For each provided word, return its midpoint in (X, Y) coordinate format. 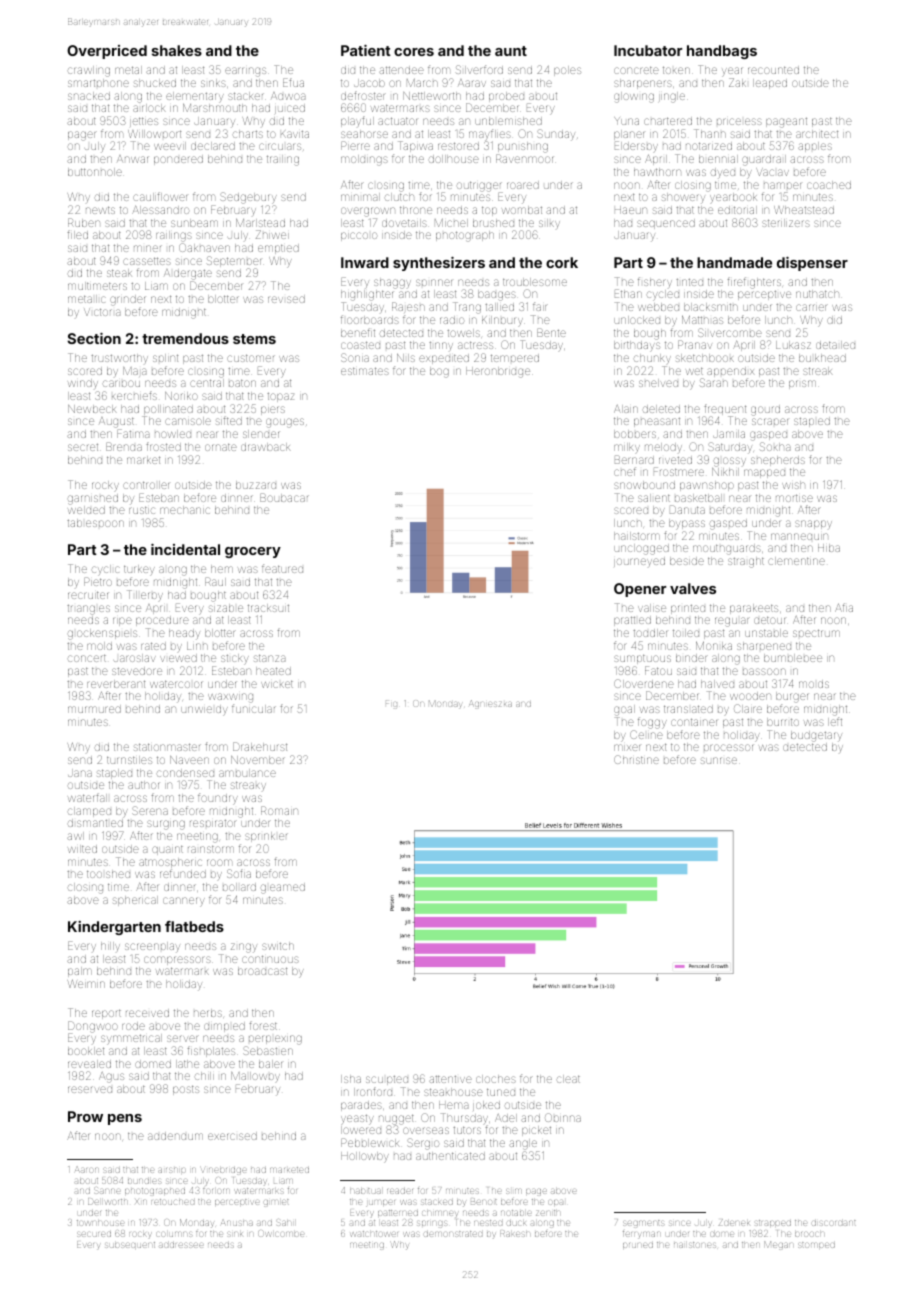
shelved (658, 383)
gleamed (283, 888)
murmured (94, 709)
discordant (834, 1223)
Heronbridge (498, 372)
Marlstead (260, 223)
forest (263, 1025)
